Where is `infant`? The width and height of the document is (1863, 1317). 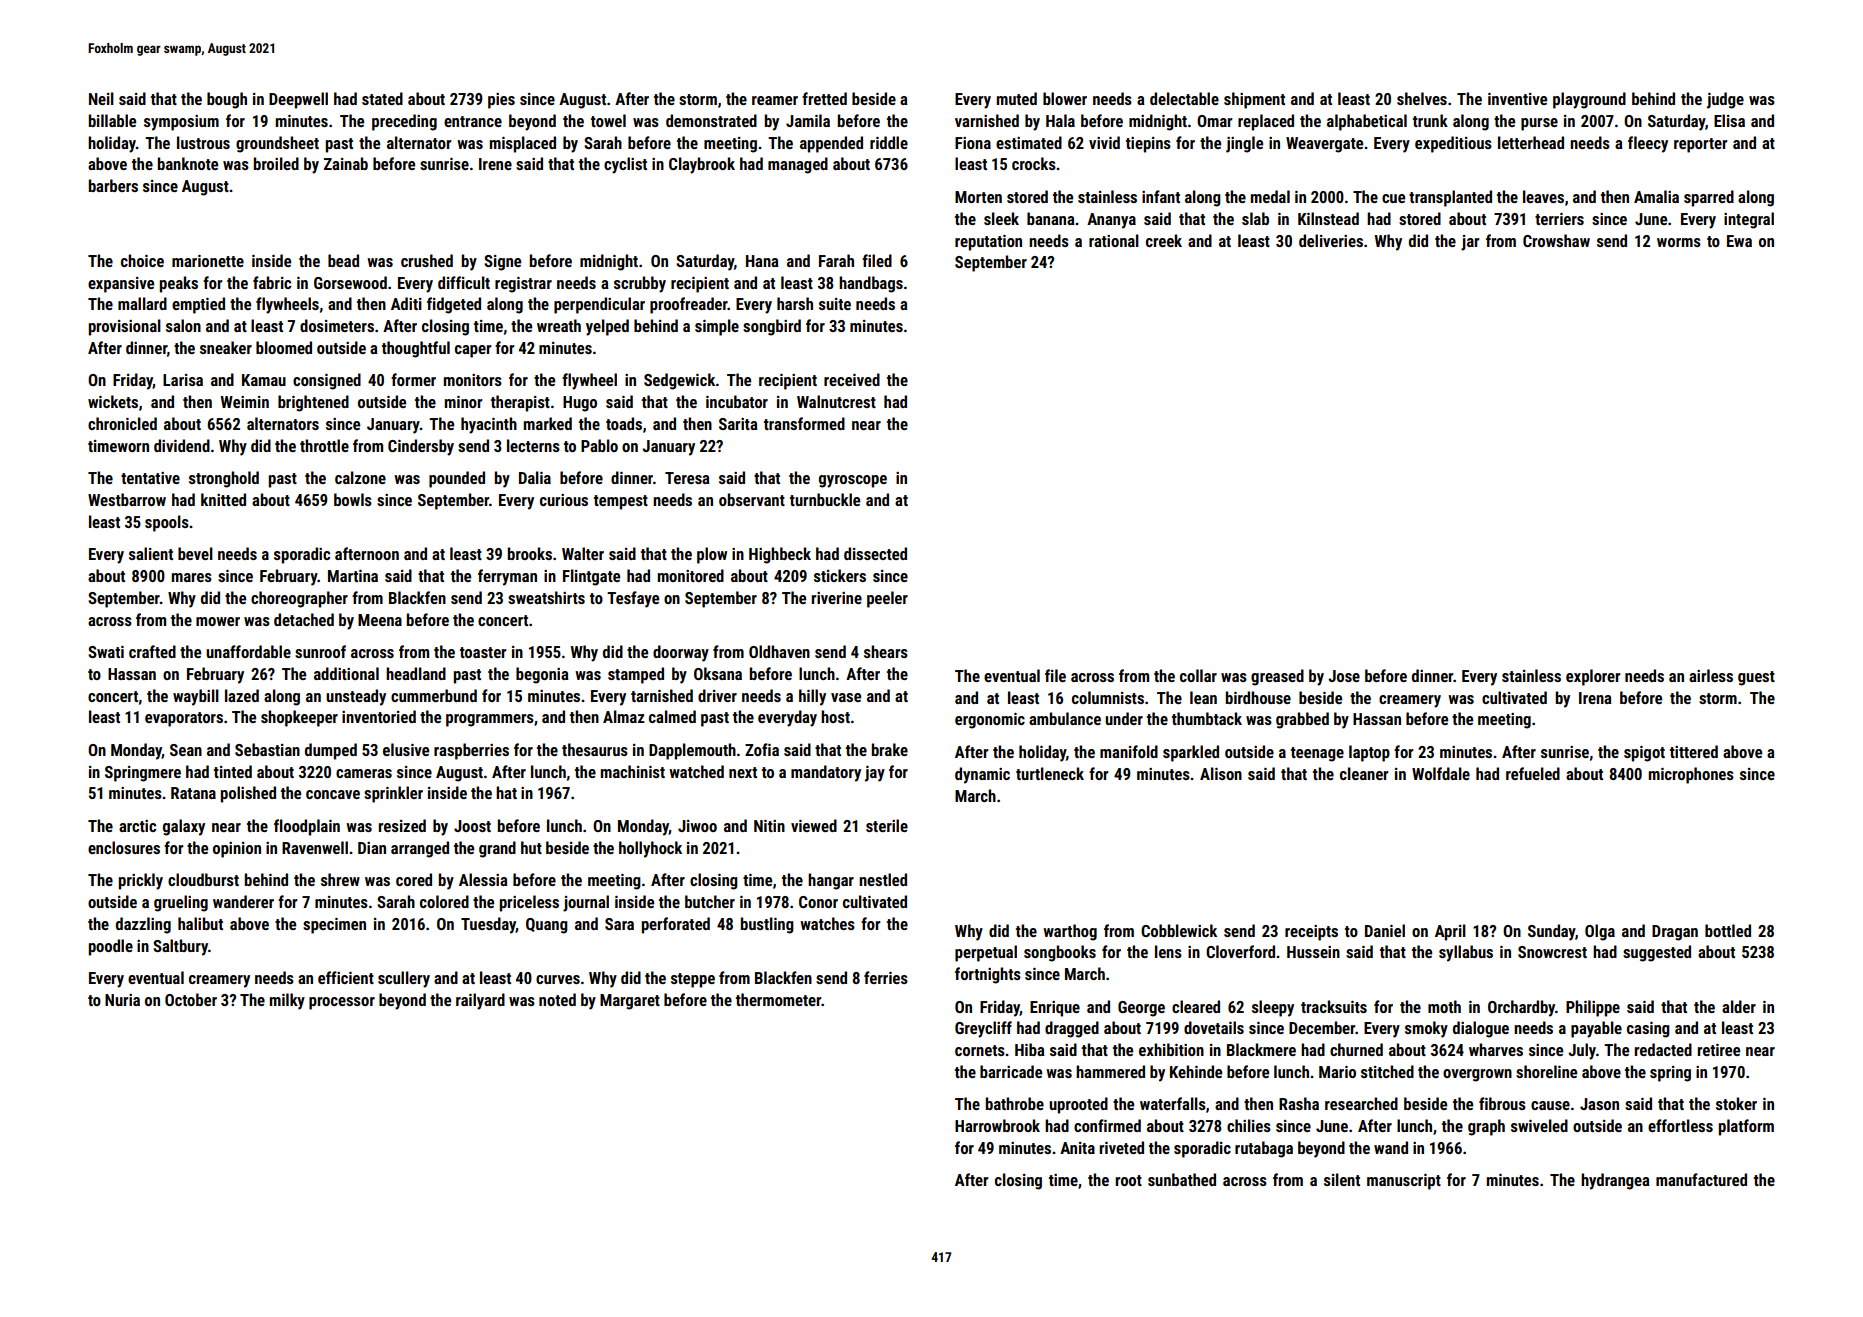 infant is located at coordinates (1161, 196).
